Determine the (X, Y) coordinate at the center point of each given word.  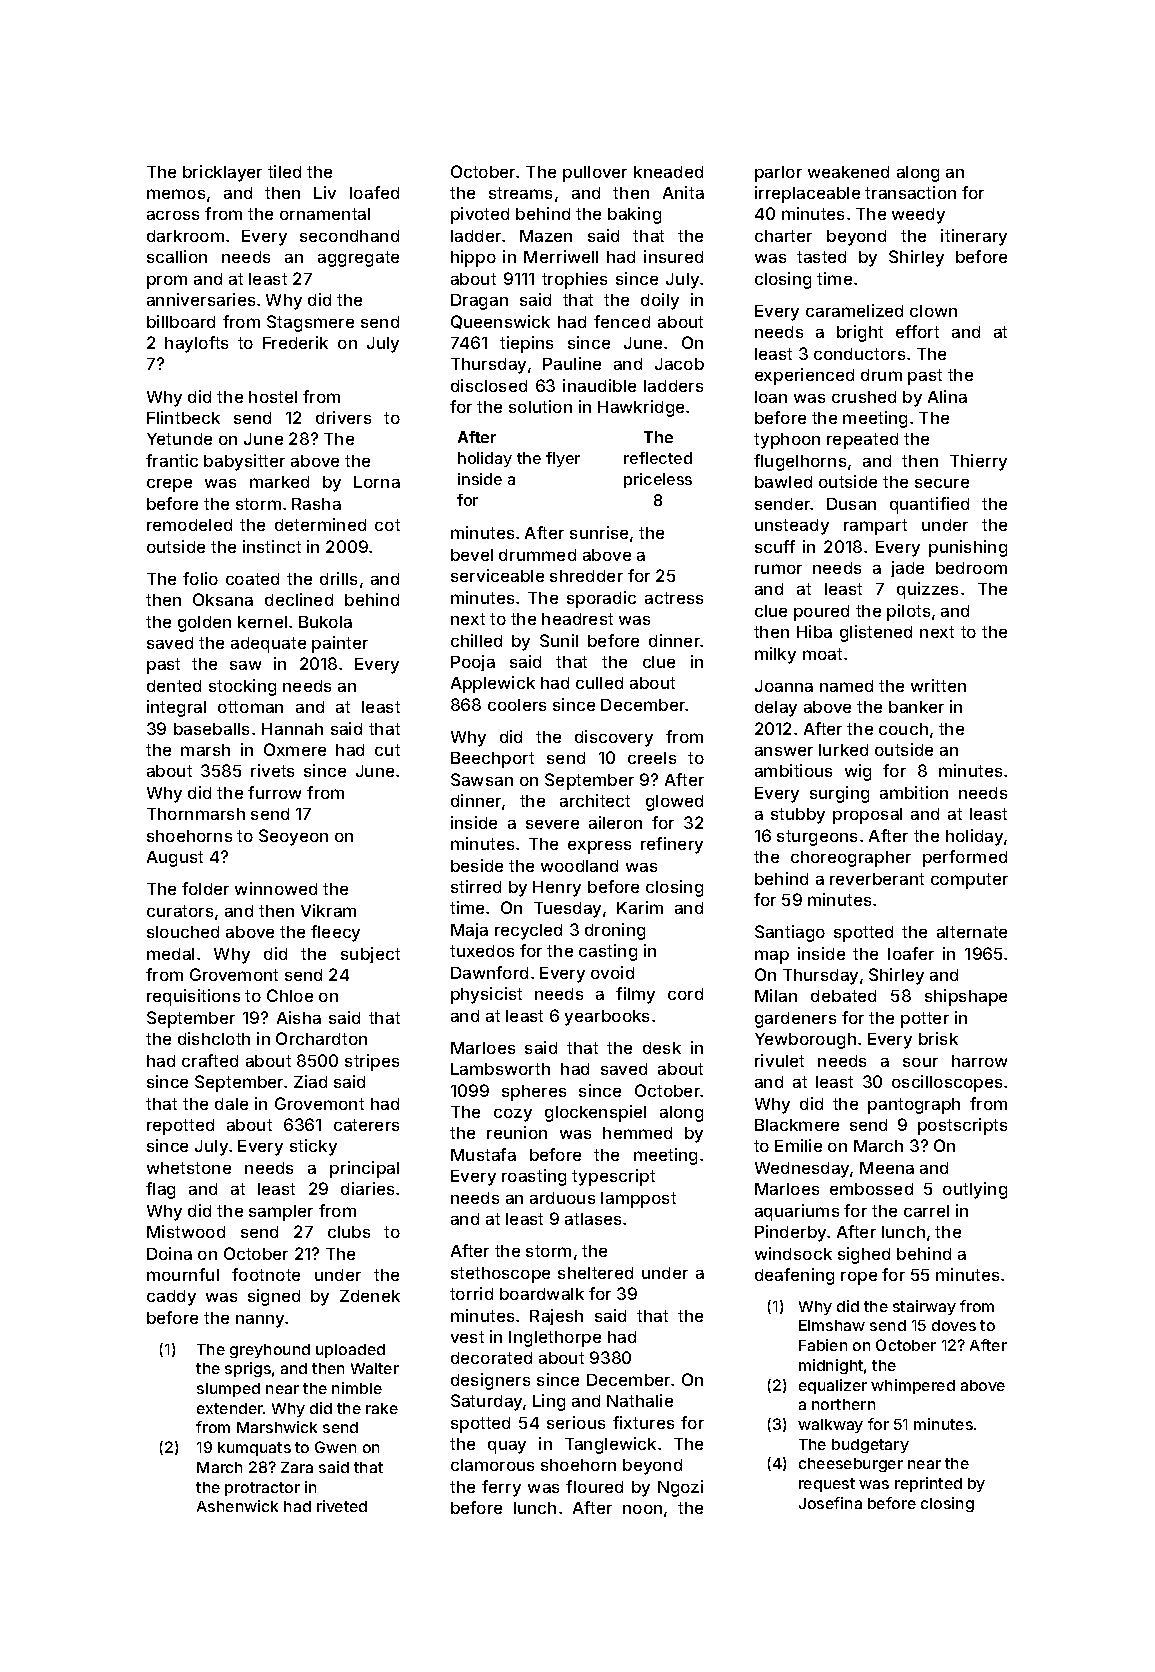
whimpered (913, 1386)
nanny (260, 1321)
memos (176, 194)
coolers (517, 705)
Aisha (299, 1017)
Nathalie (640, 1400)
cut (387, 750)
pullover (595, 174)
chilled (476, 640)
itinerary (974, 237)
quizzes (927, 590)
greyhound (270, 1351)
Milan (776, 995)
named (846, 686)
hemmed (637, 1133)
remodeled (189, 525)
